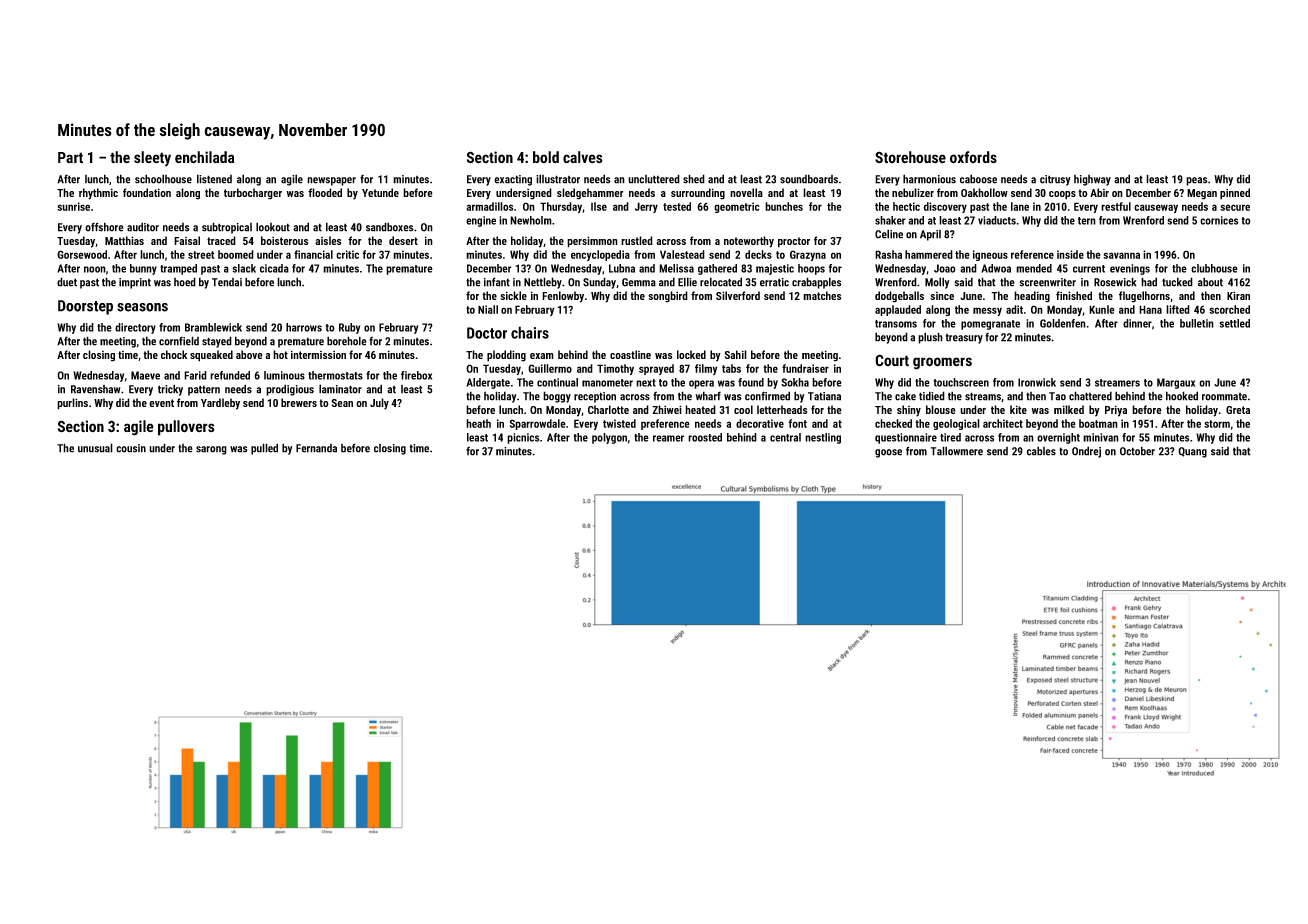 The width and height of the document is (1308, 924). What do you see at coordinates (185, 282) in the document?
I see `hoed` at bounding box center [185, 282].
